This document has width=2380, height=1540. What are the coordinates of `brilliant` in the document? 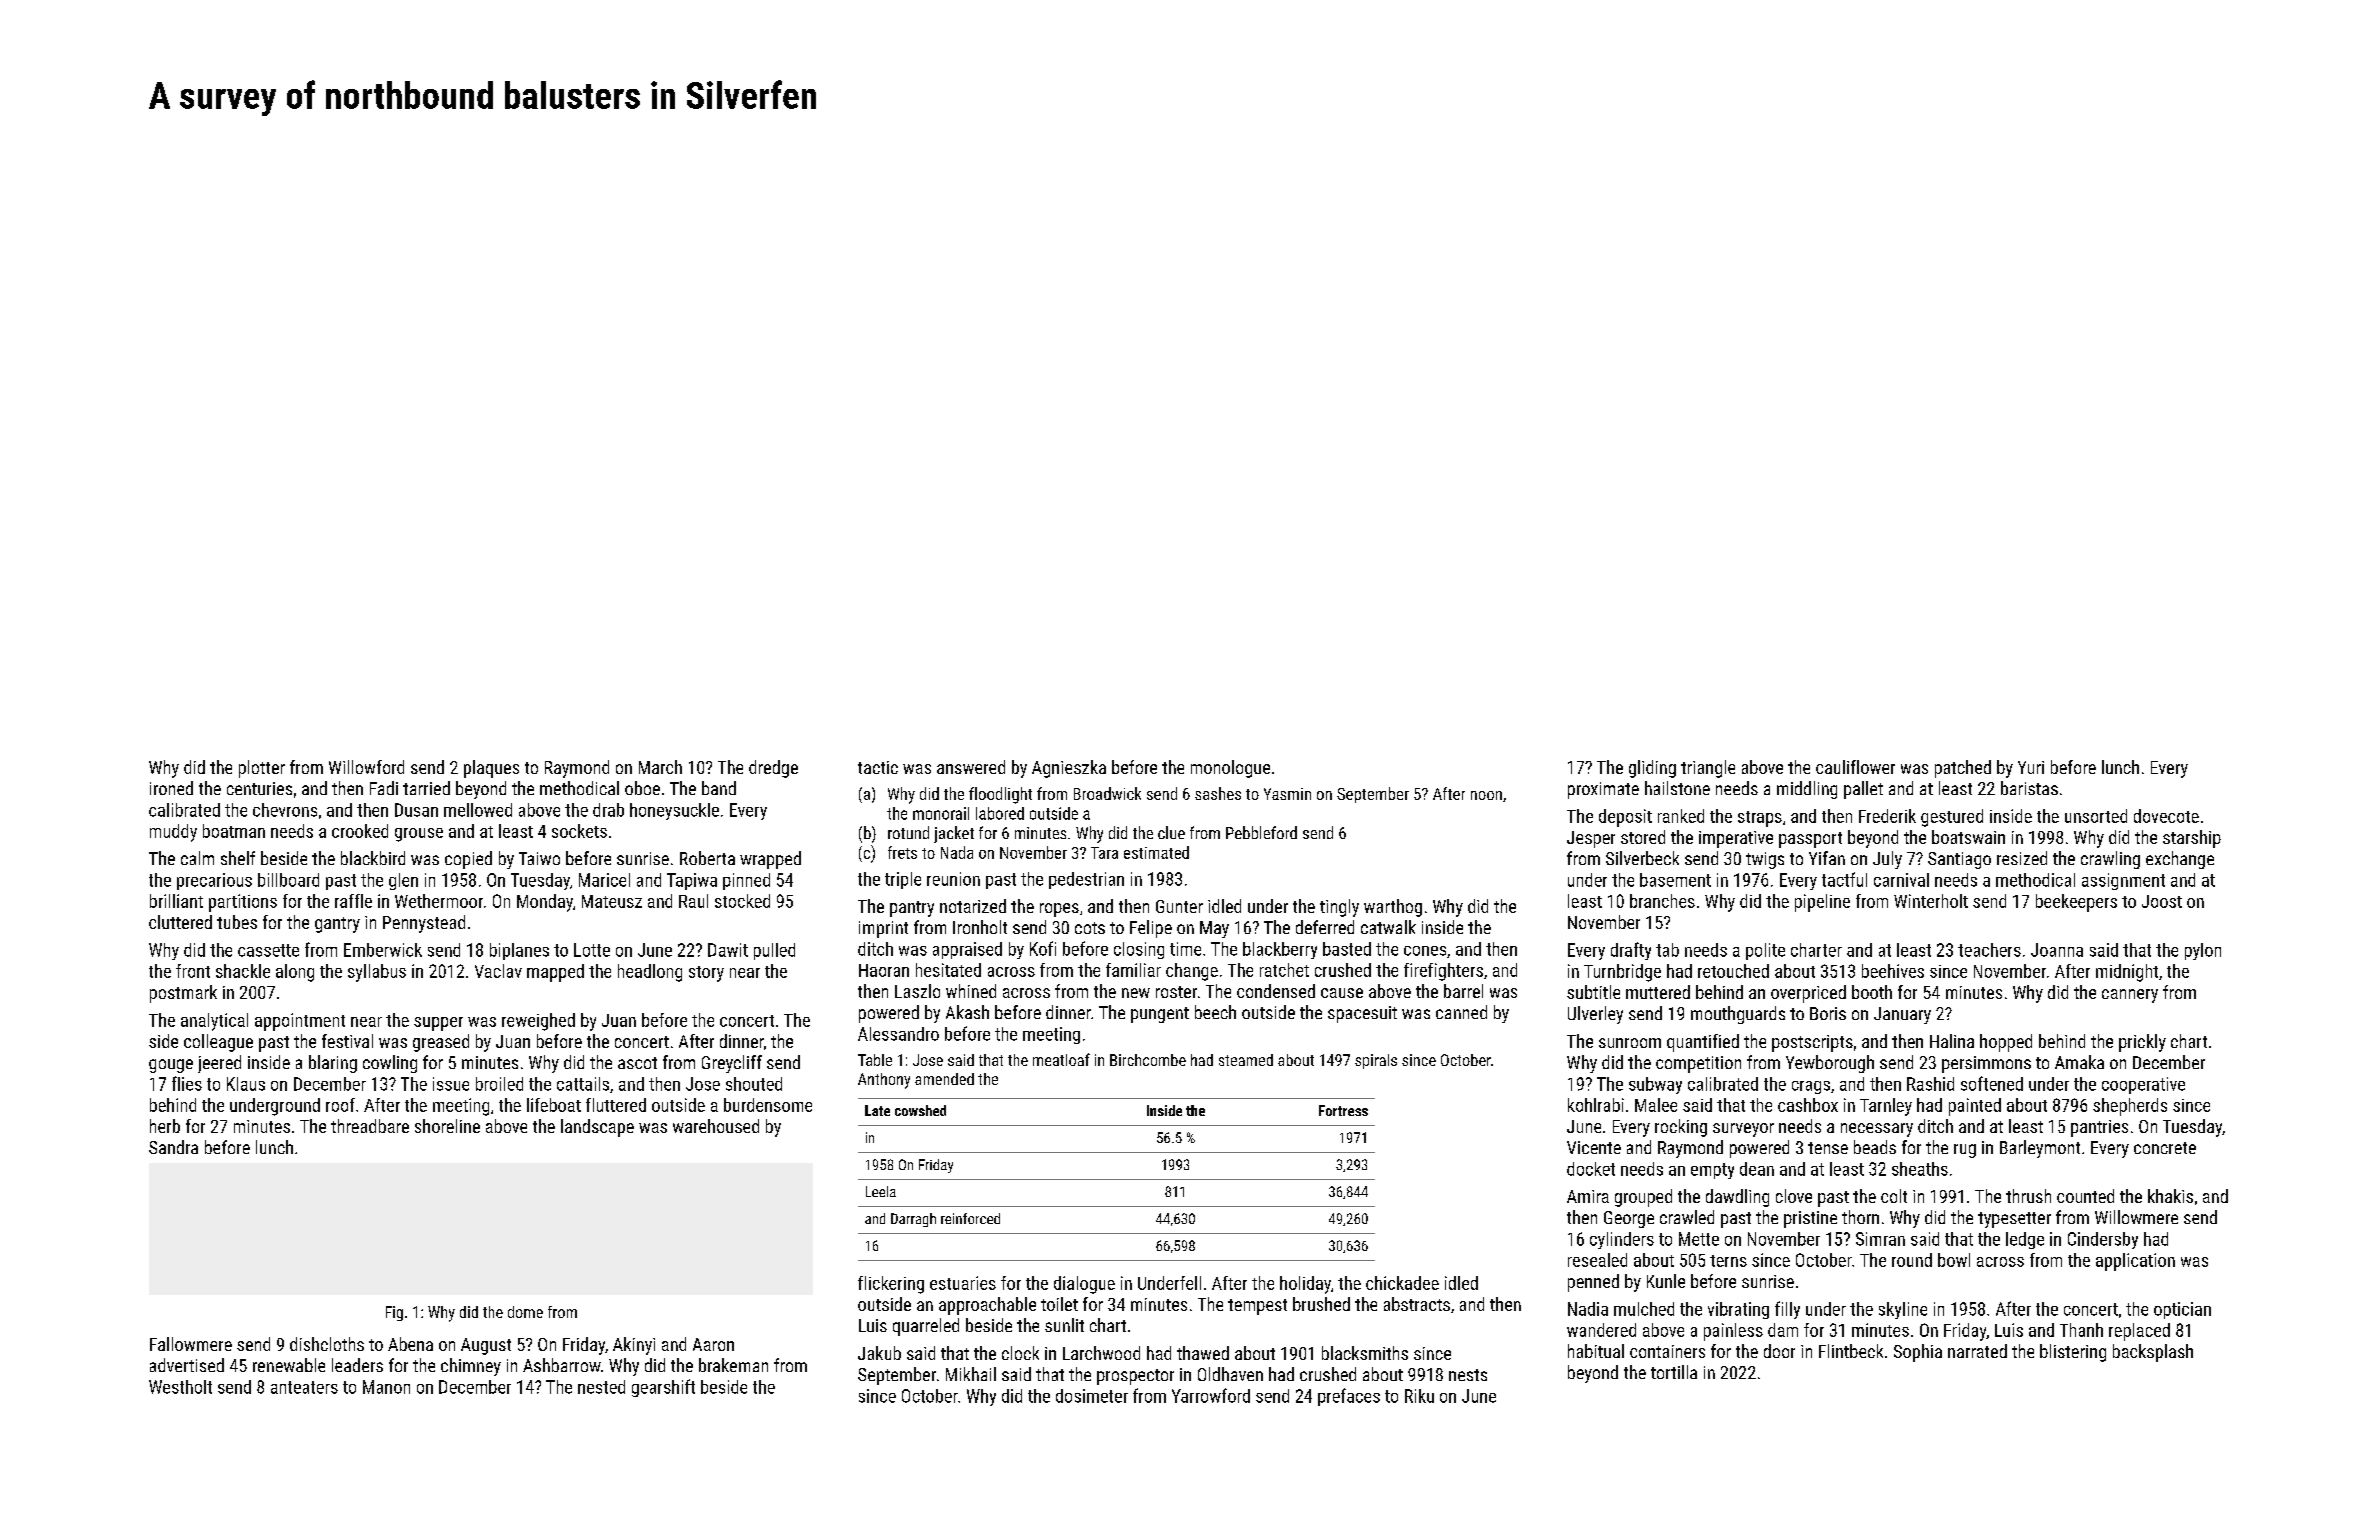 It's located at (176, 901).
